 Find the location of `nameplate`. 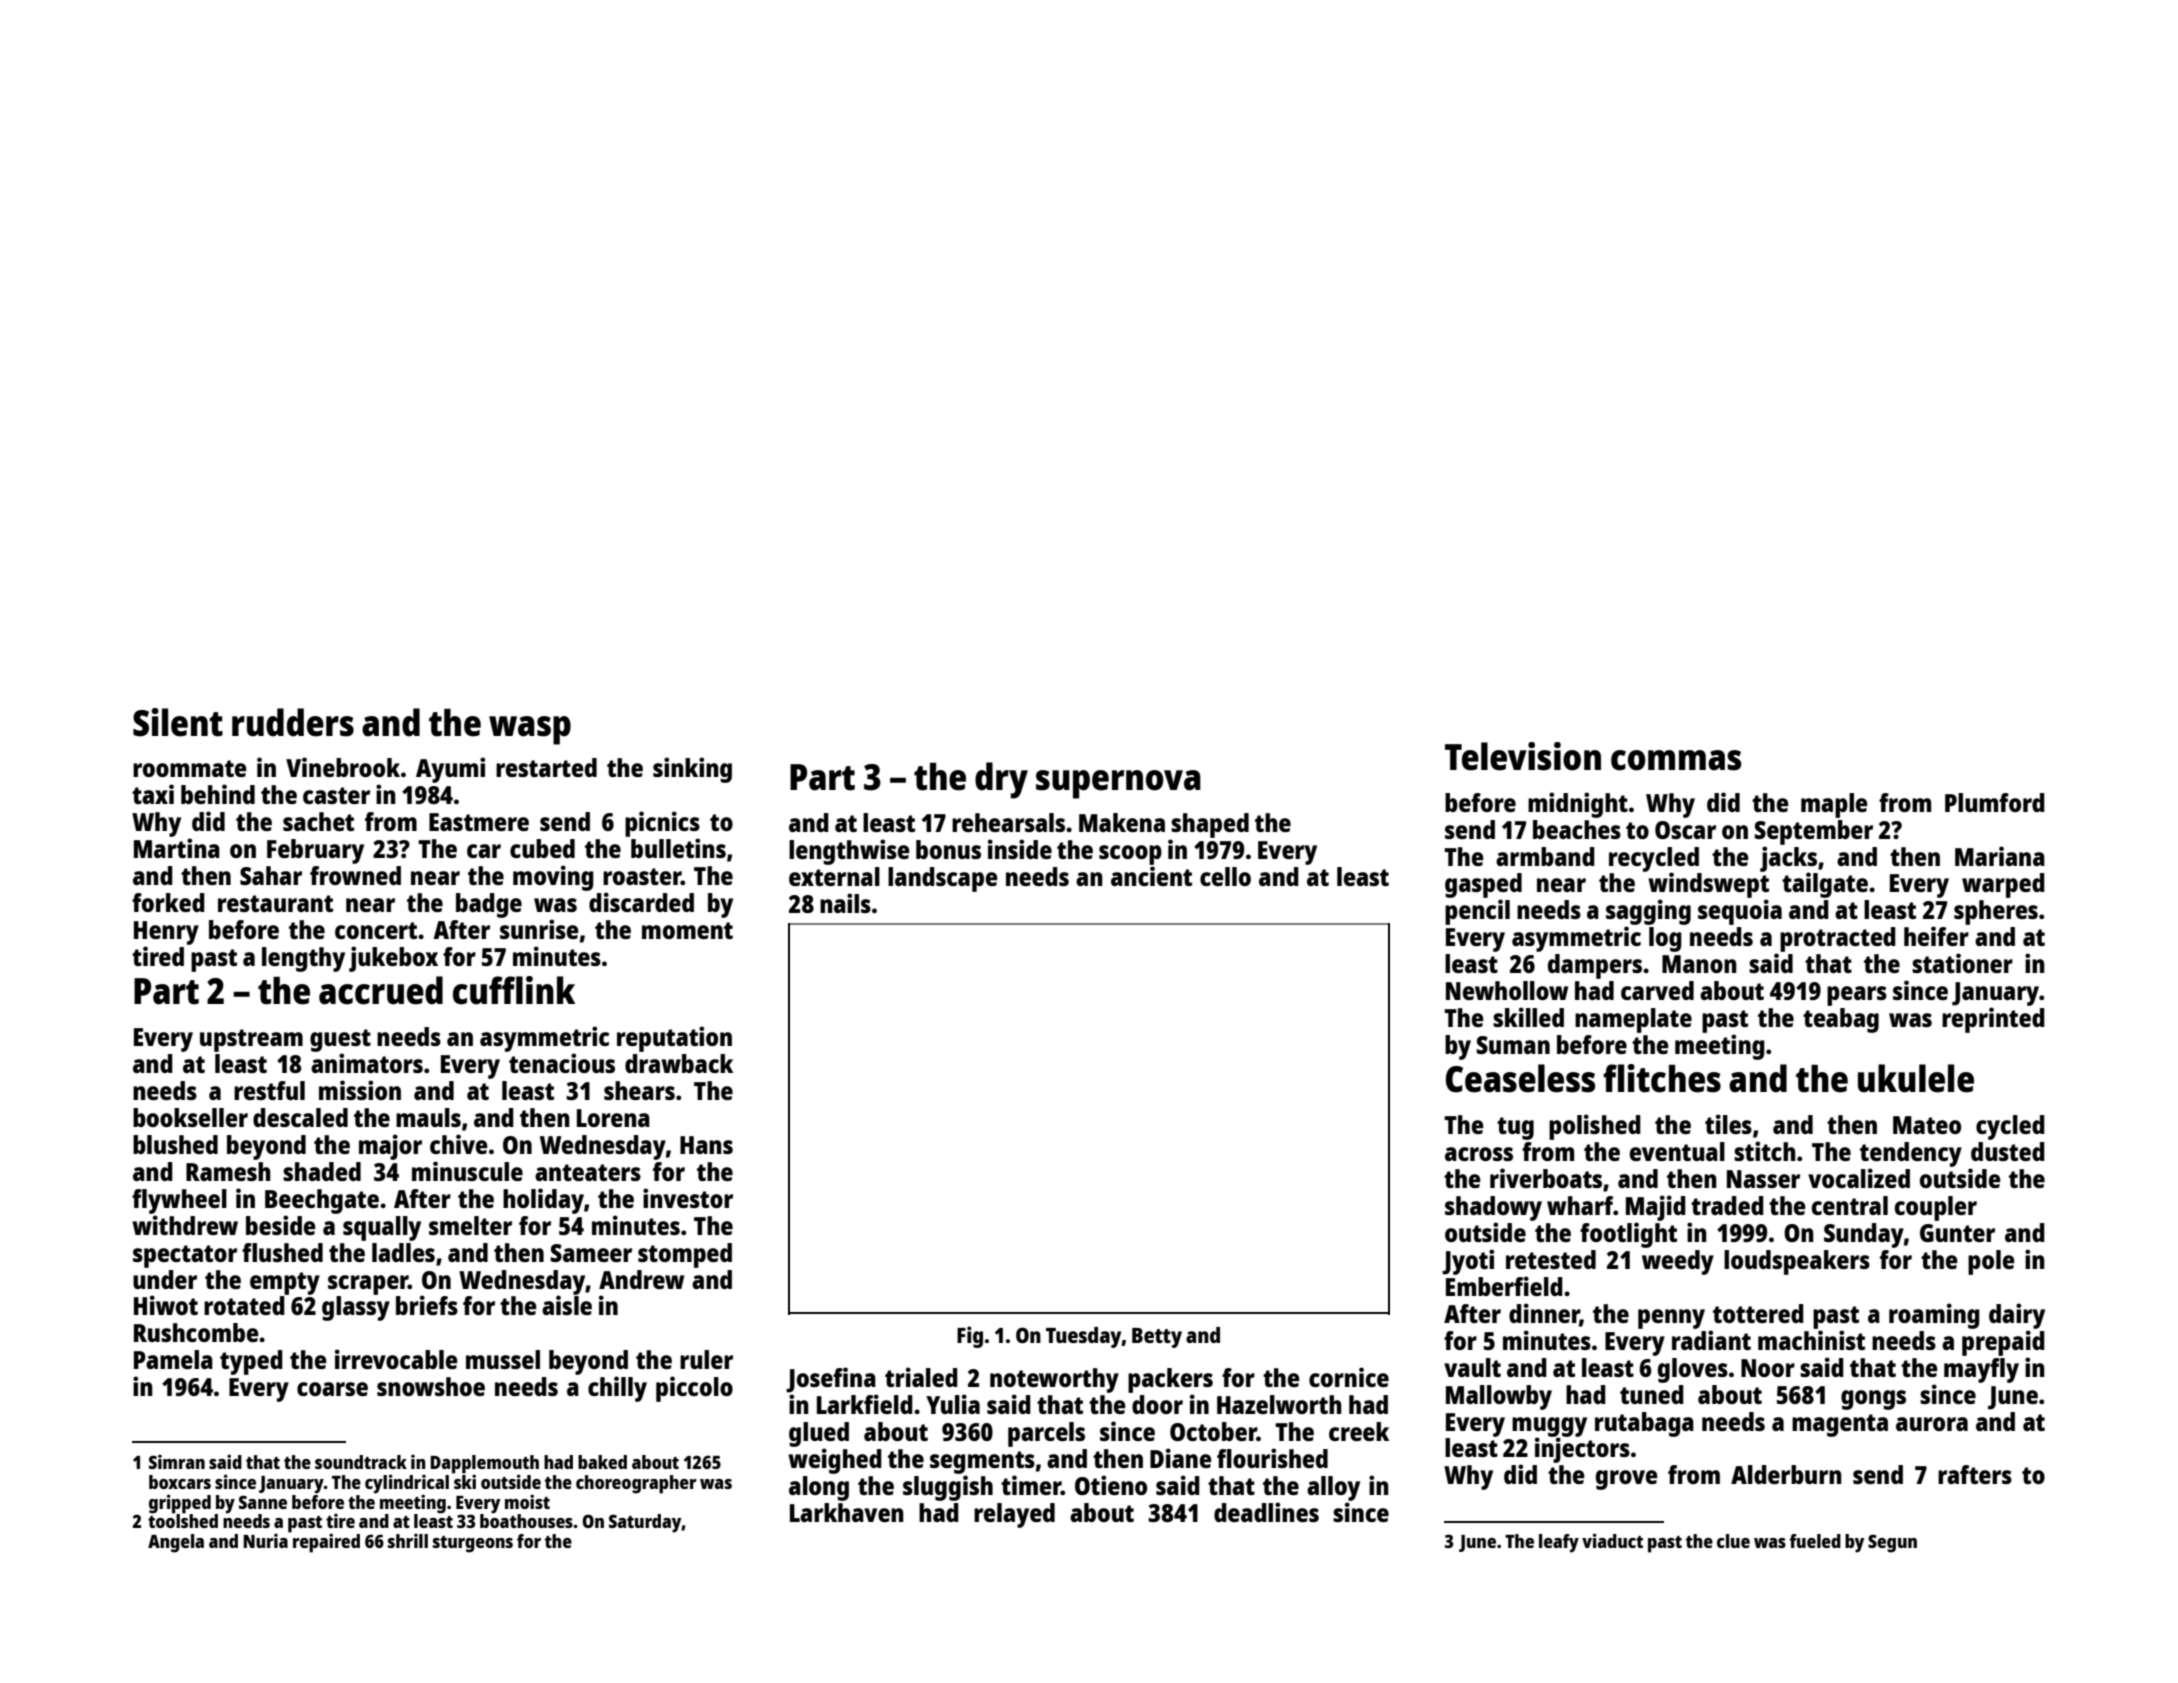

nameplate is located at coordinates (1633, 1020).
